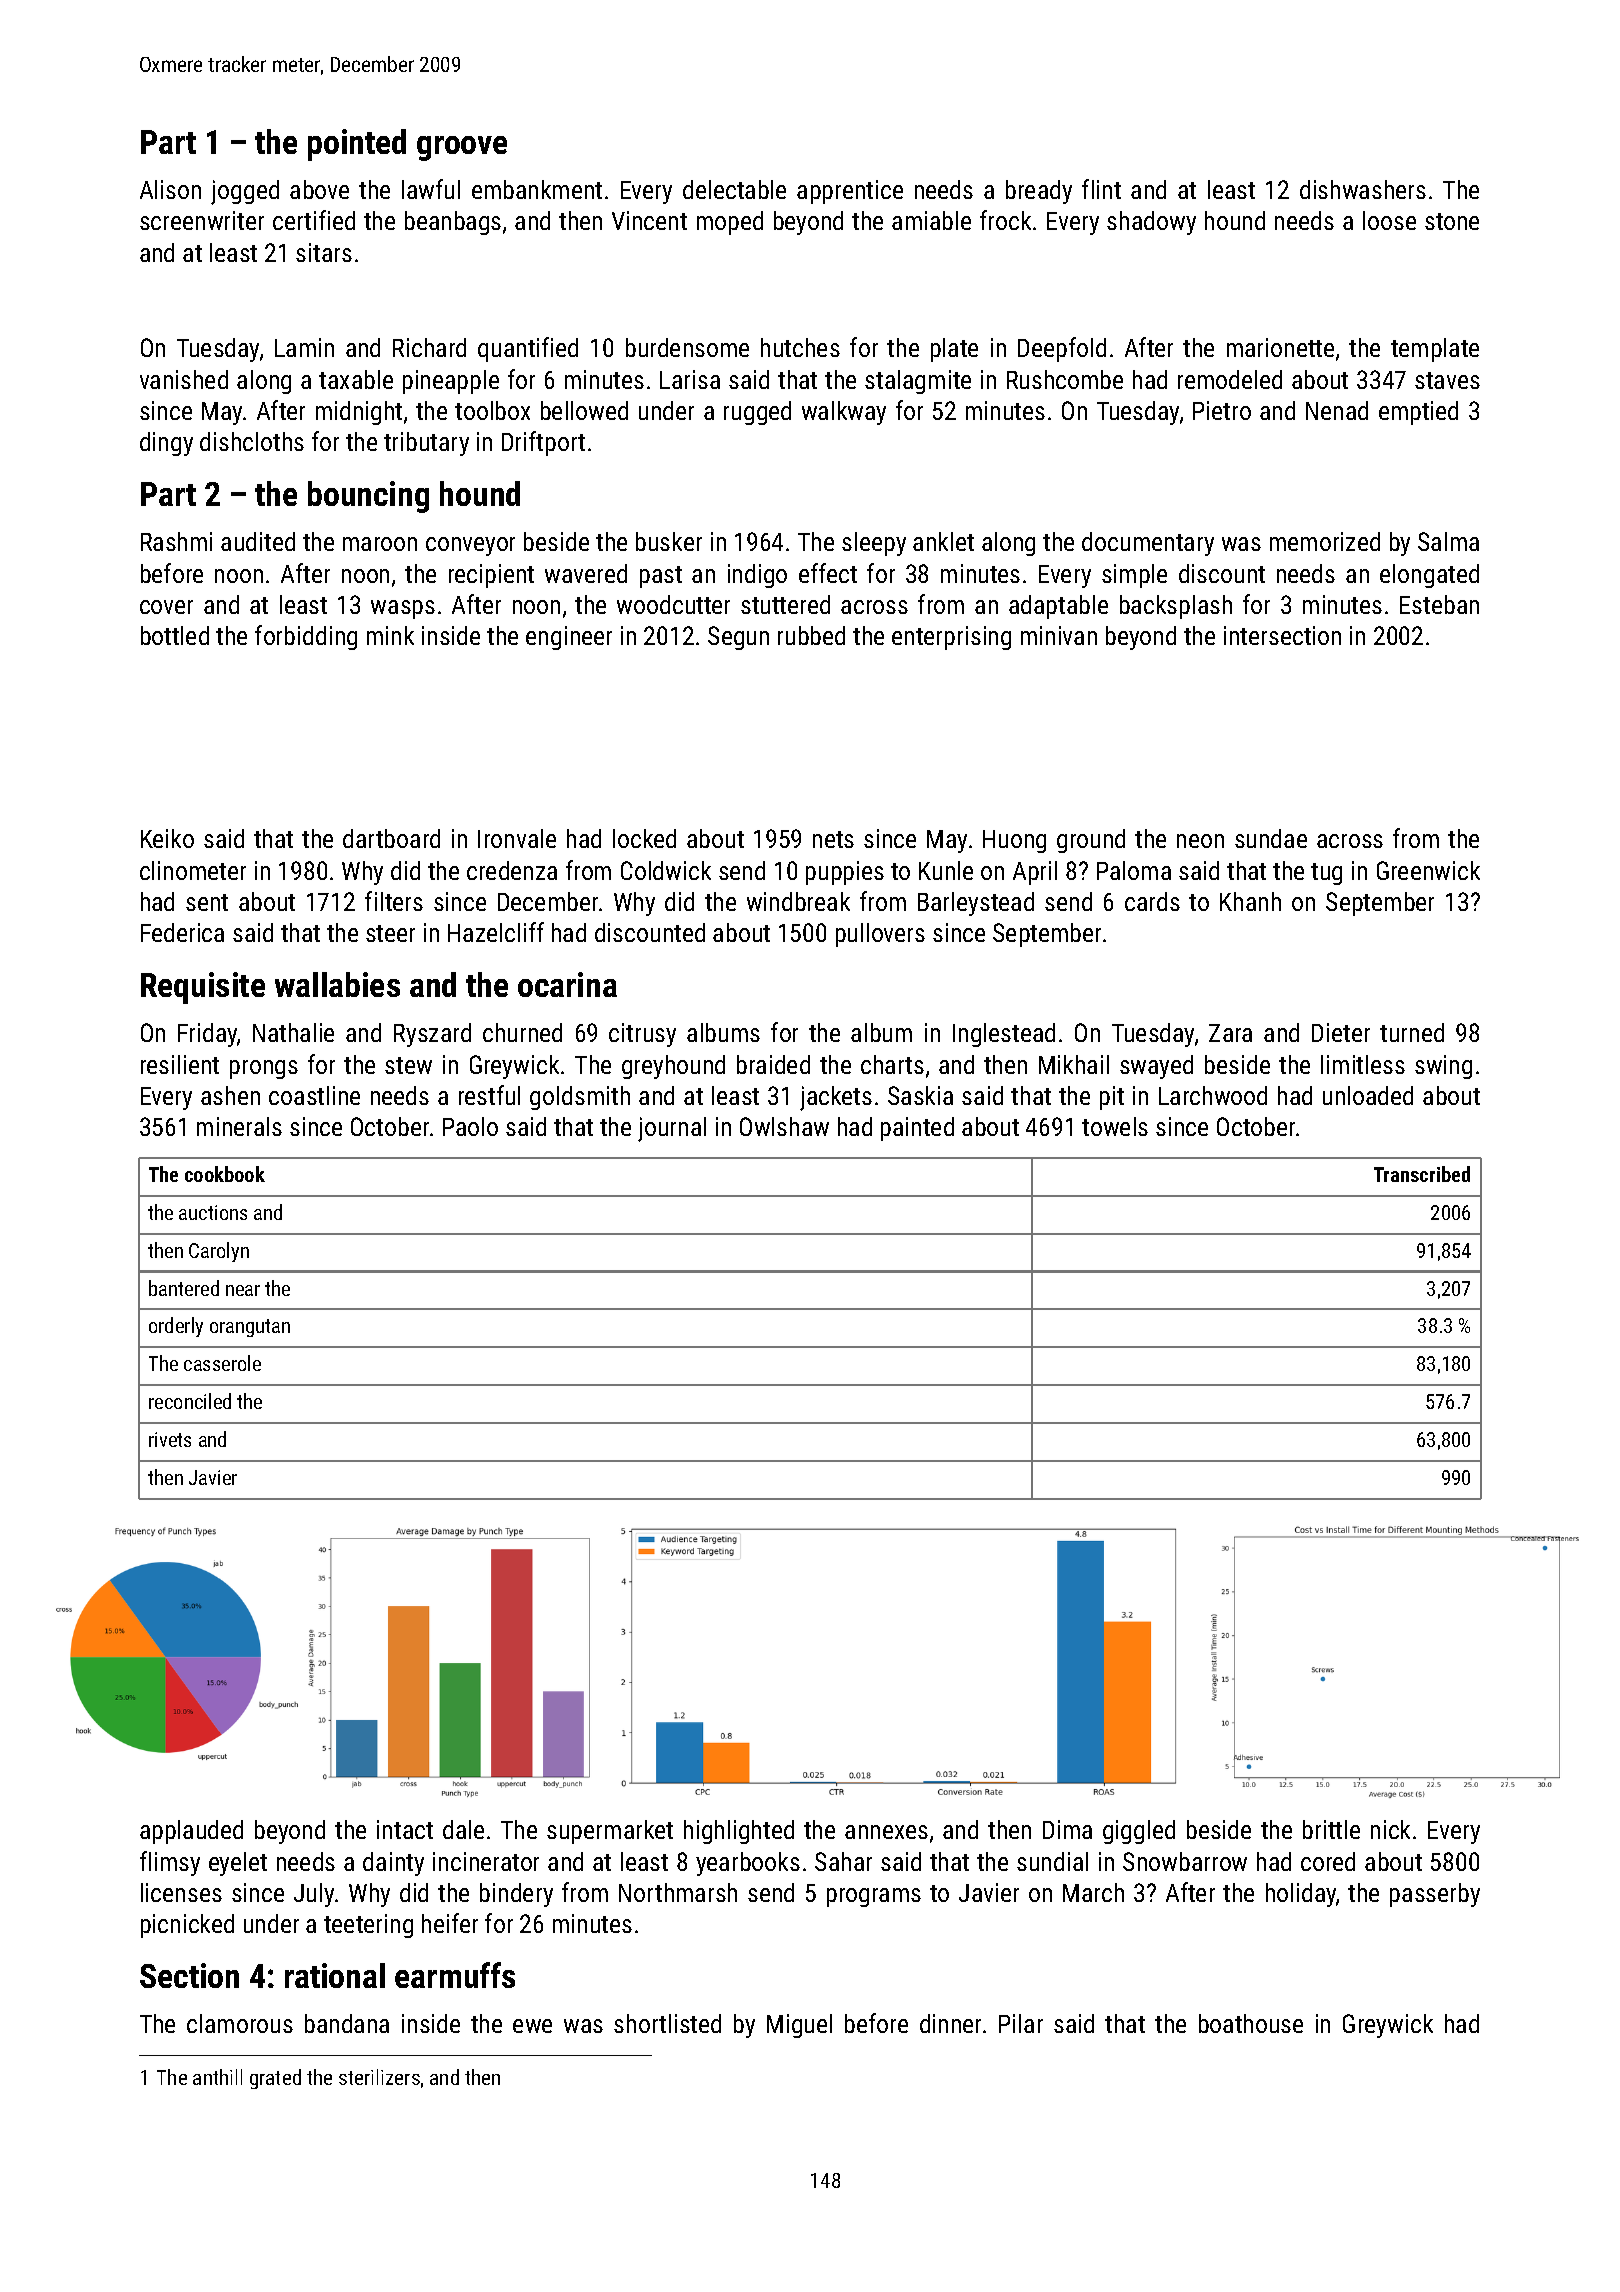  I want to click on bantered, so click(184, 1288).
